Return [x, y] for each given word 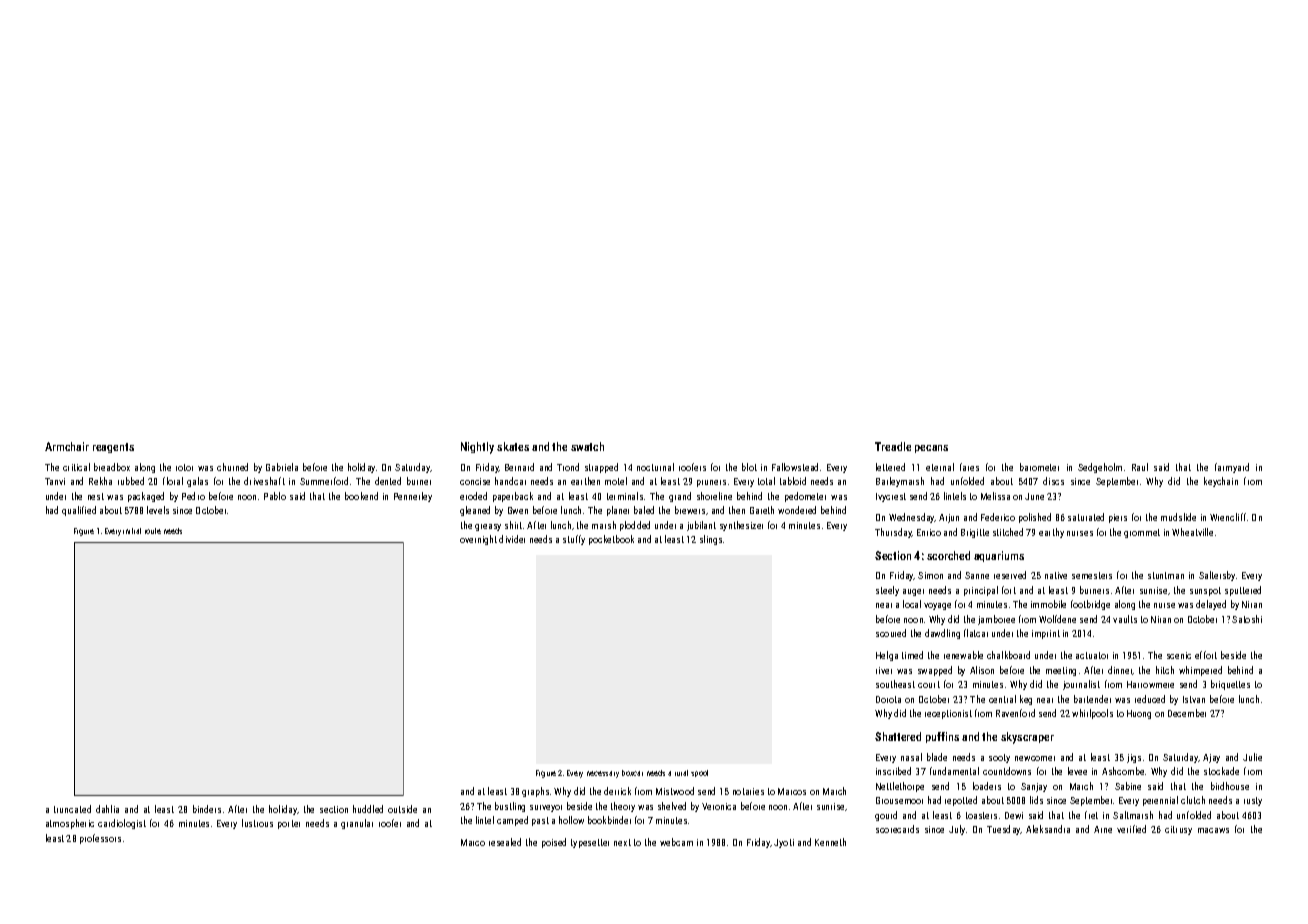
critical [76, 467]
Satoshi [1247, 619]
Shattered [898, 736]
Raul [1140, 467]
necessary [603, 774]
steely [887, 591]
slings [711, 540]
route [153, 531]
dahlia [107, 809]
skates [513, 446]
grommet [1142, 533]
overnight [478, 540]
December [1187, 713]
